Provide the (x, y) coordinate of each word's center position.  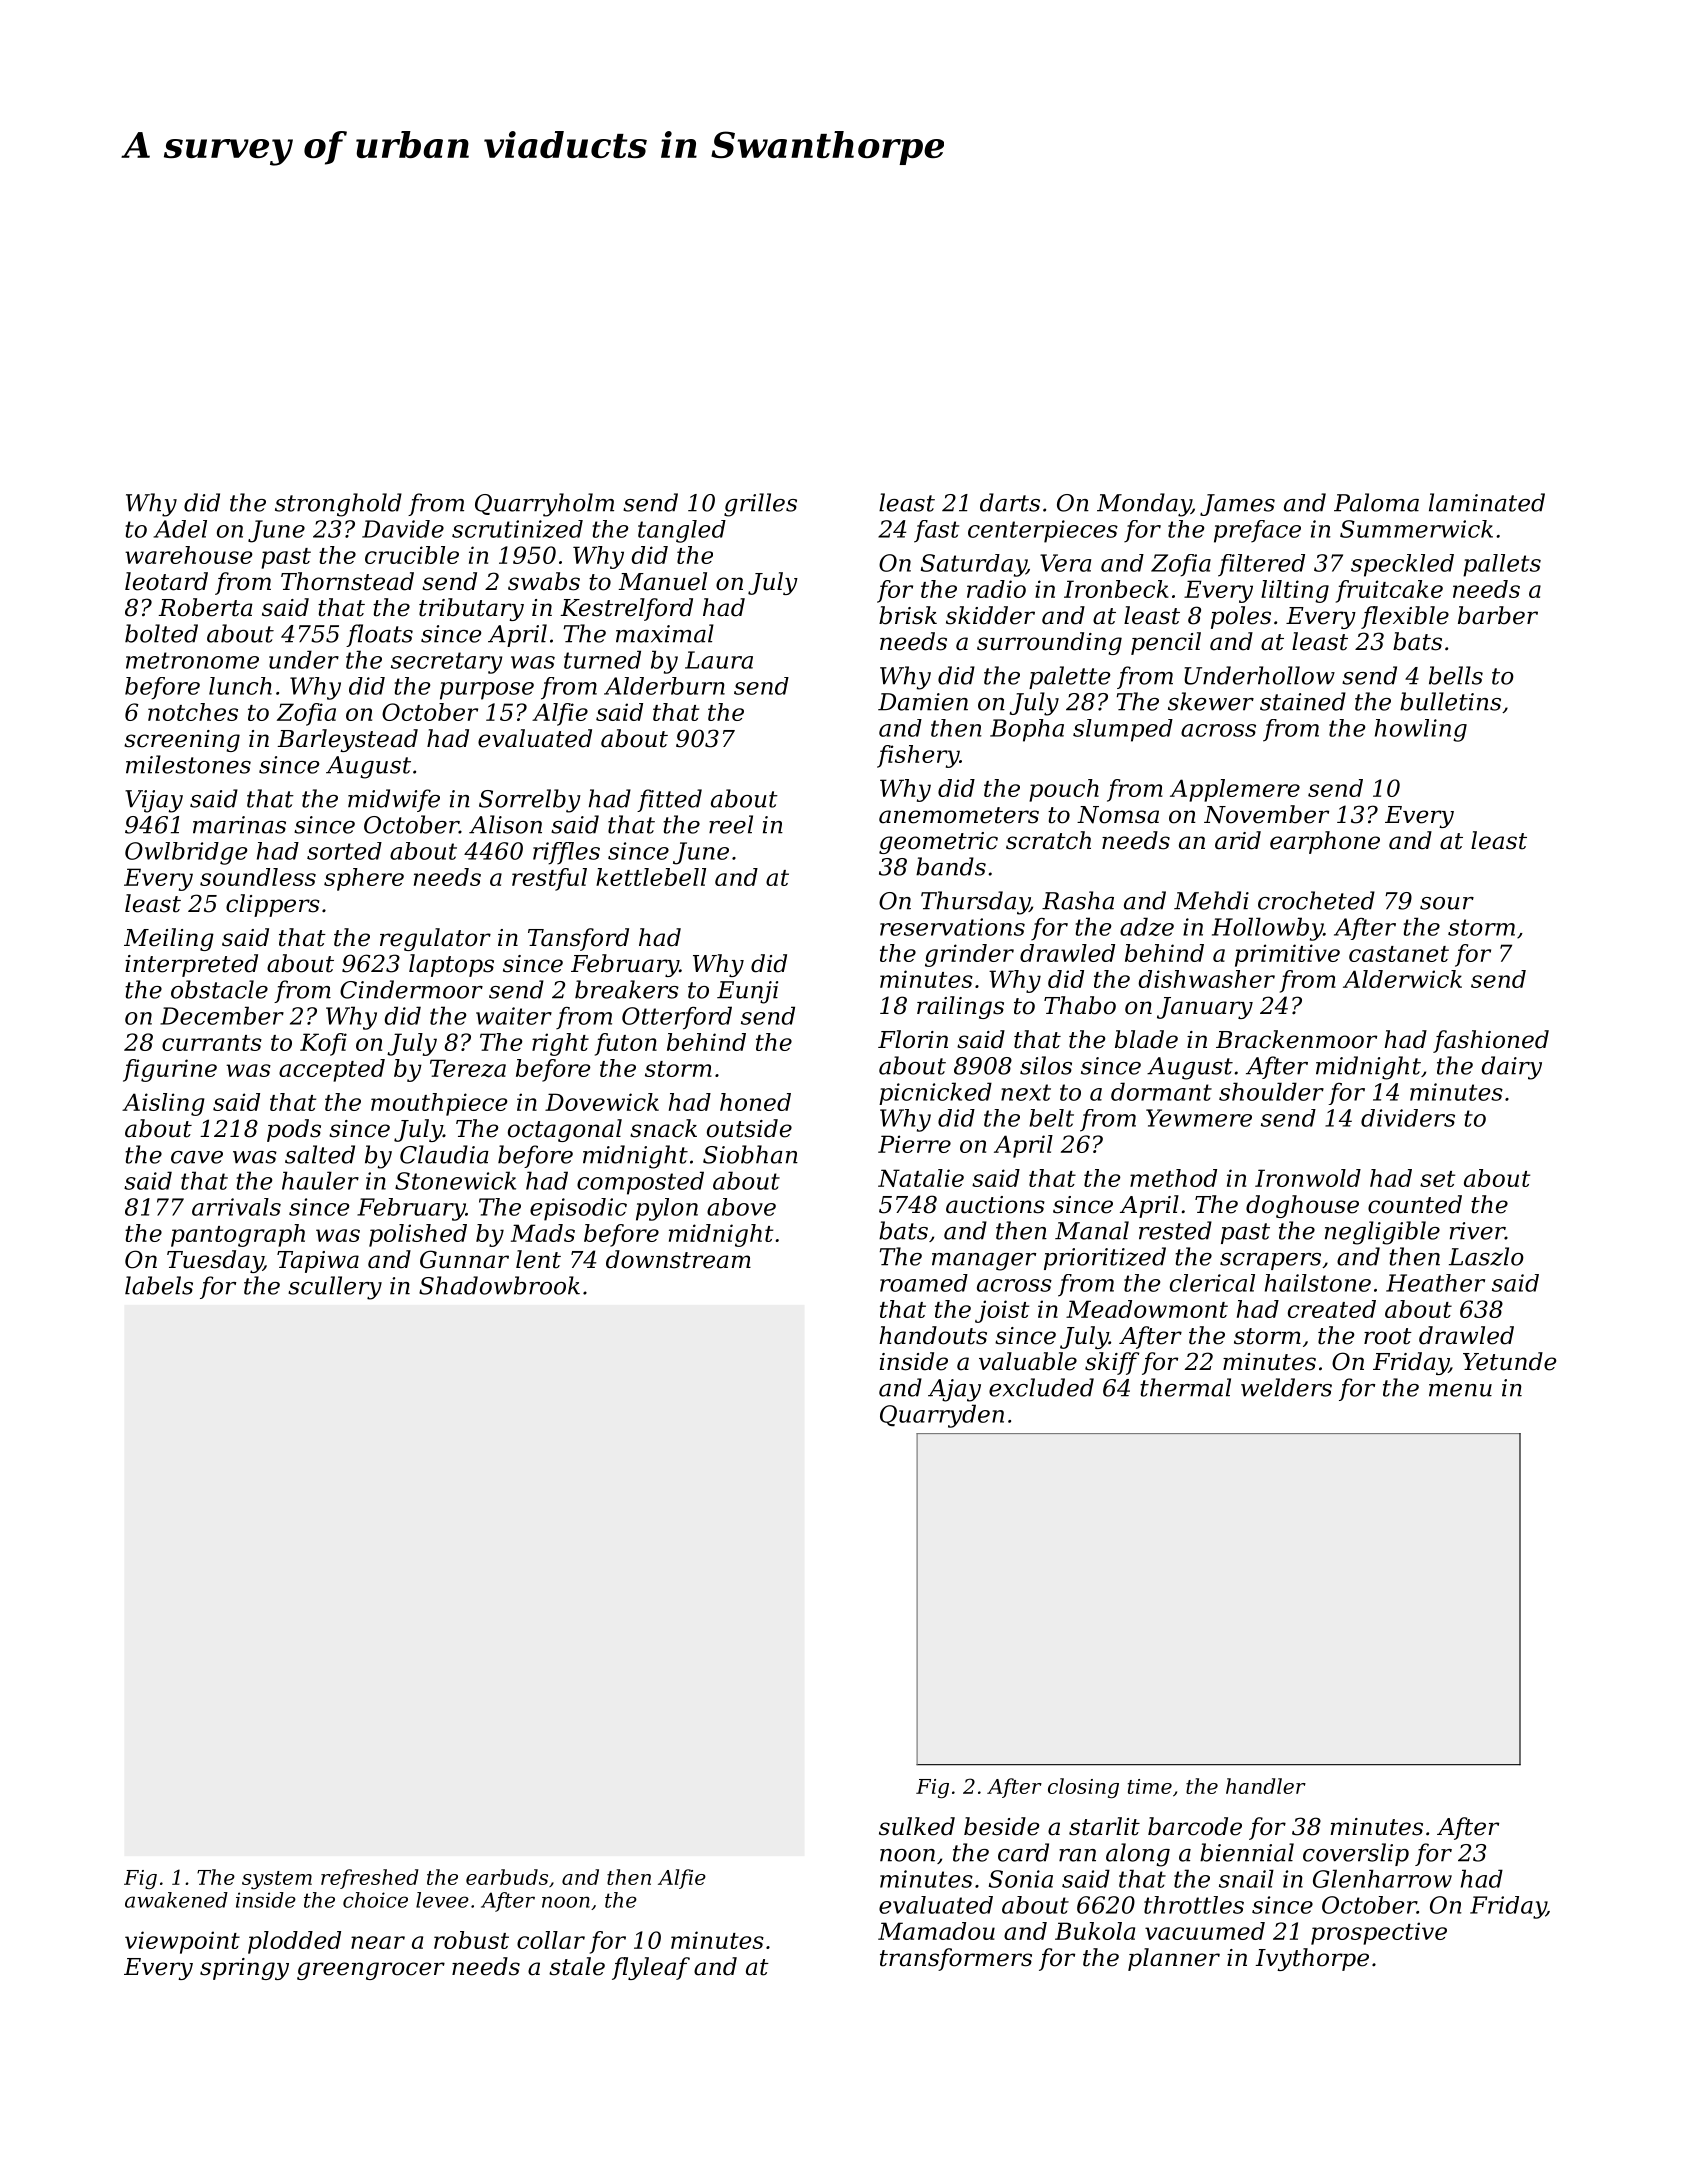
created (1332, 1309)
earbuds (507, 1877)
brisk (908, 615)
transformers (956, 1959)
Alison (505, 824)
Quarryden (942, 1416)
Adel (180, 529)
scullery (335, 1288)
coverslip (1356, 1854)
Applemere (1235, 790)
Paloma (1376, 502)
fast (936, 531)
